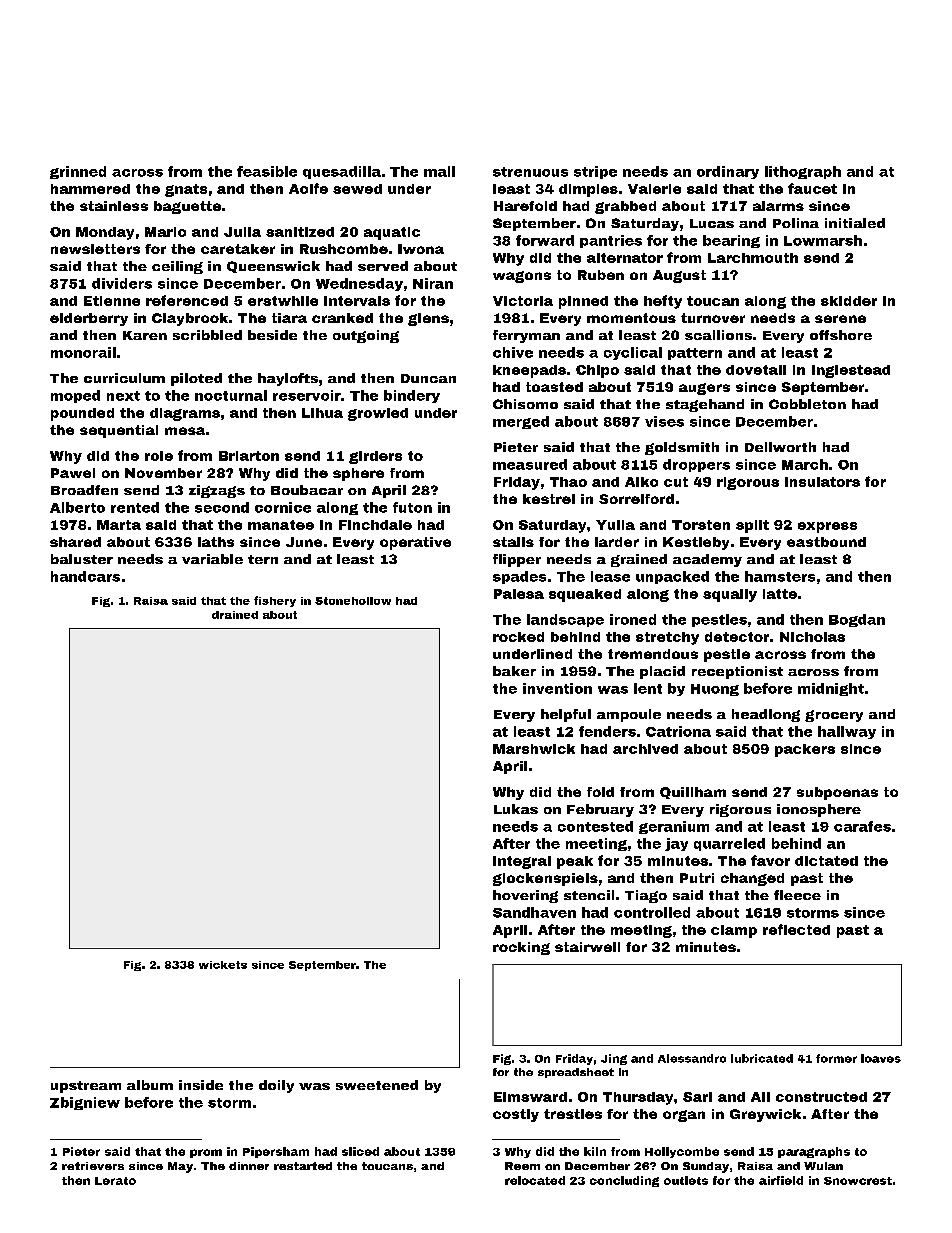  I want to click on Lowmarsh, so click(823, 240).
